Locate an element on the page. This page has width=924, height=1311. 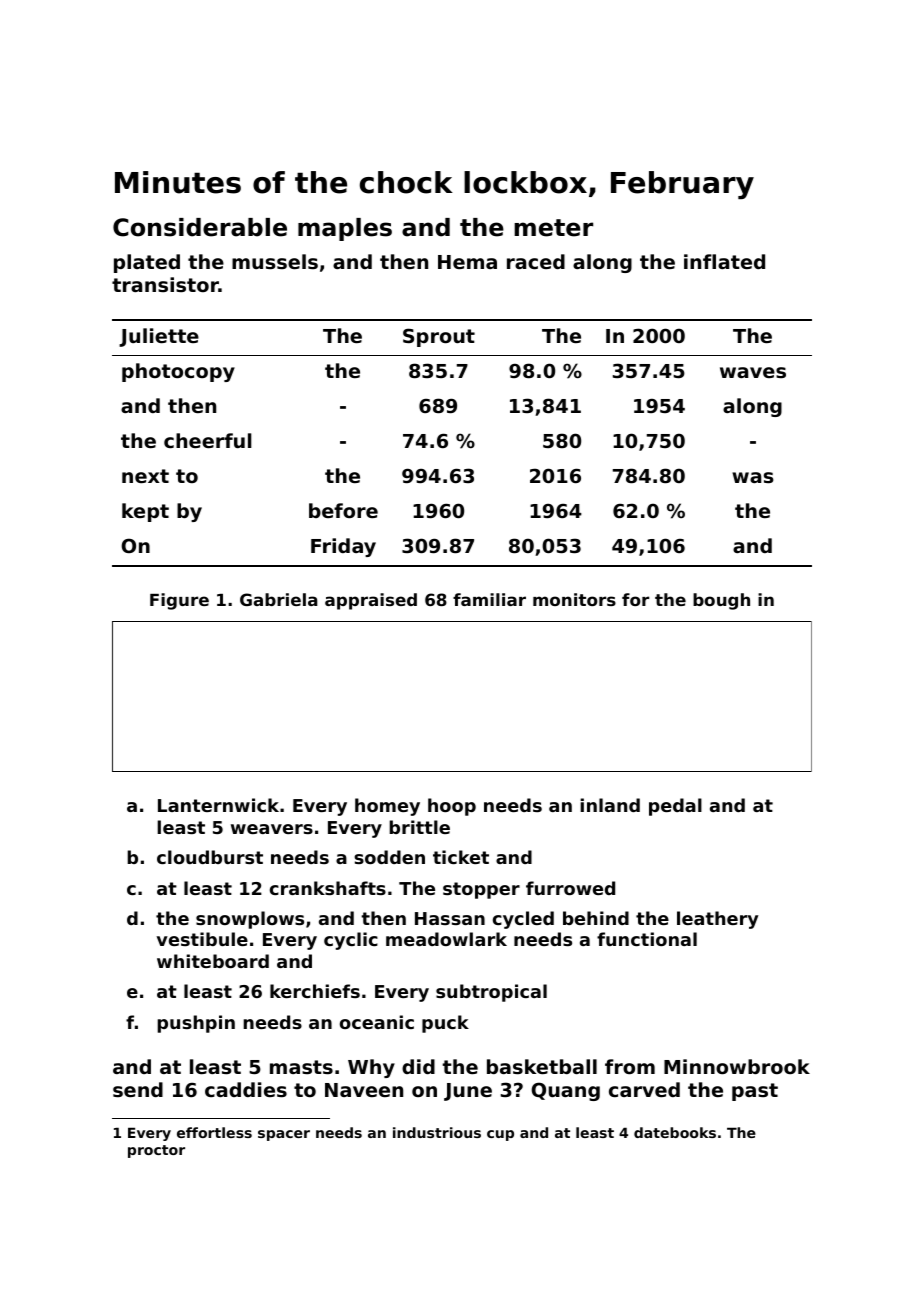
Gabriela is located at coordinates (279, 599).
